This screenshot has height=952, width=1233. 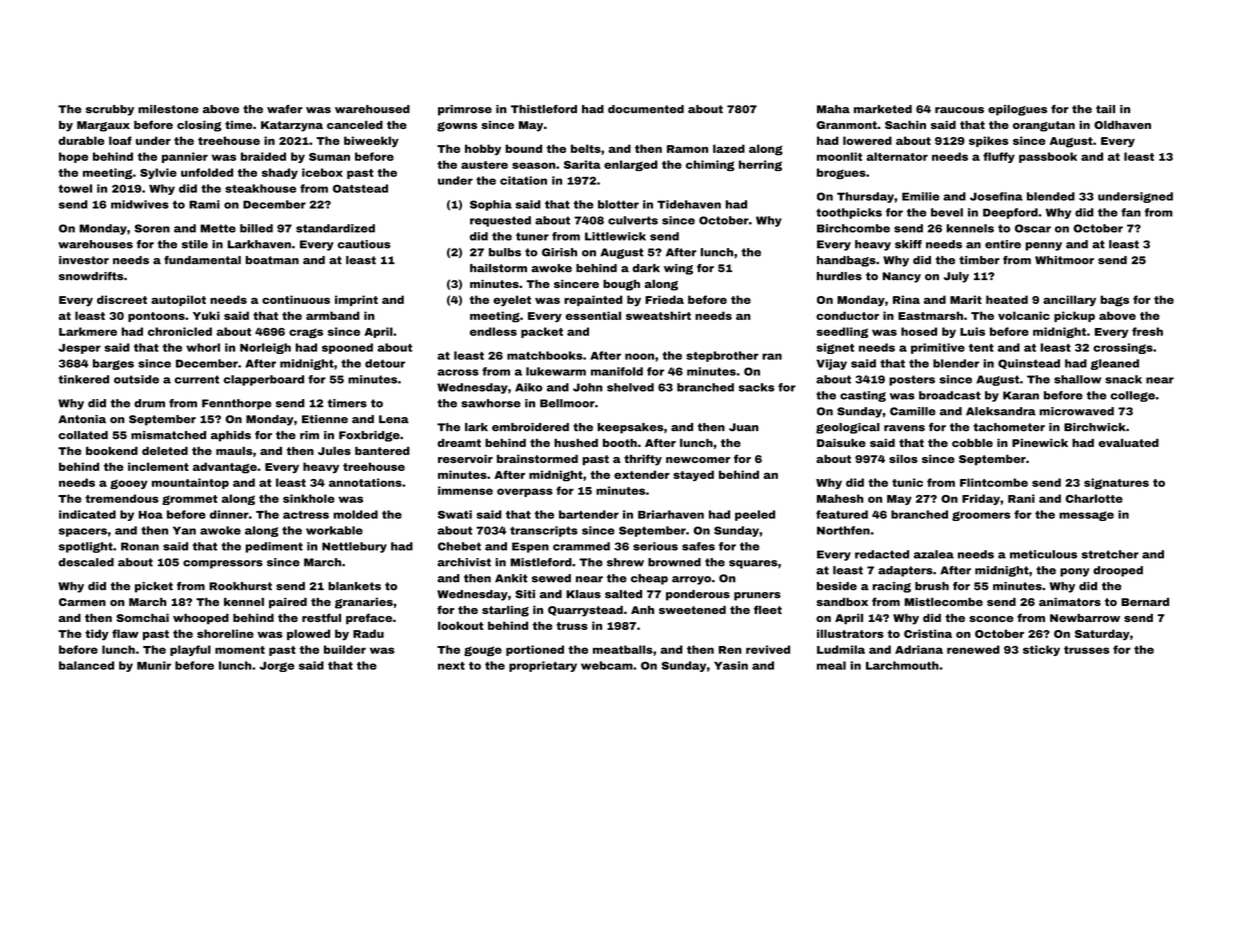 I want to click on warehouses, so click(x=95, y=244).
